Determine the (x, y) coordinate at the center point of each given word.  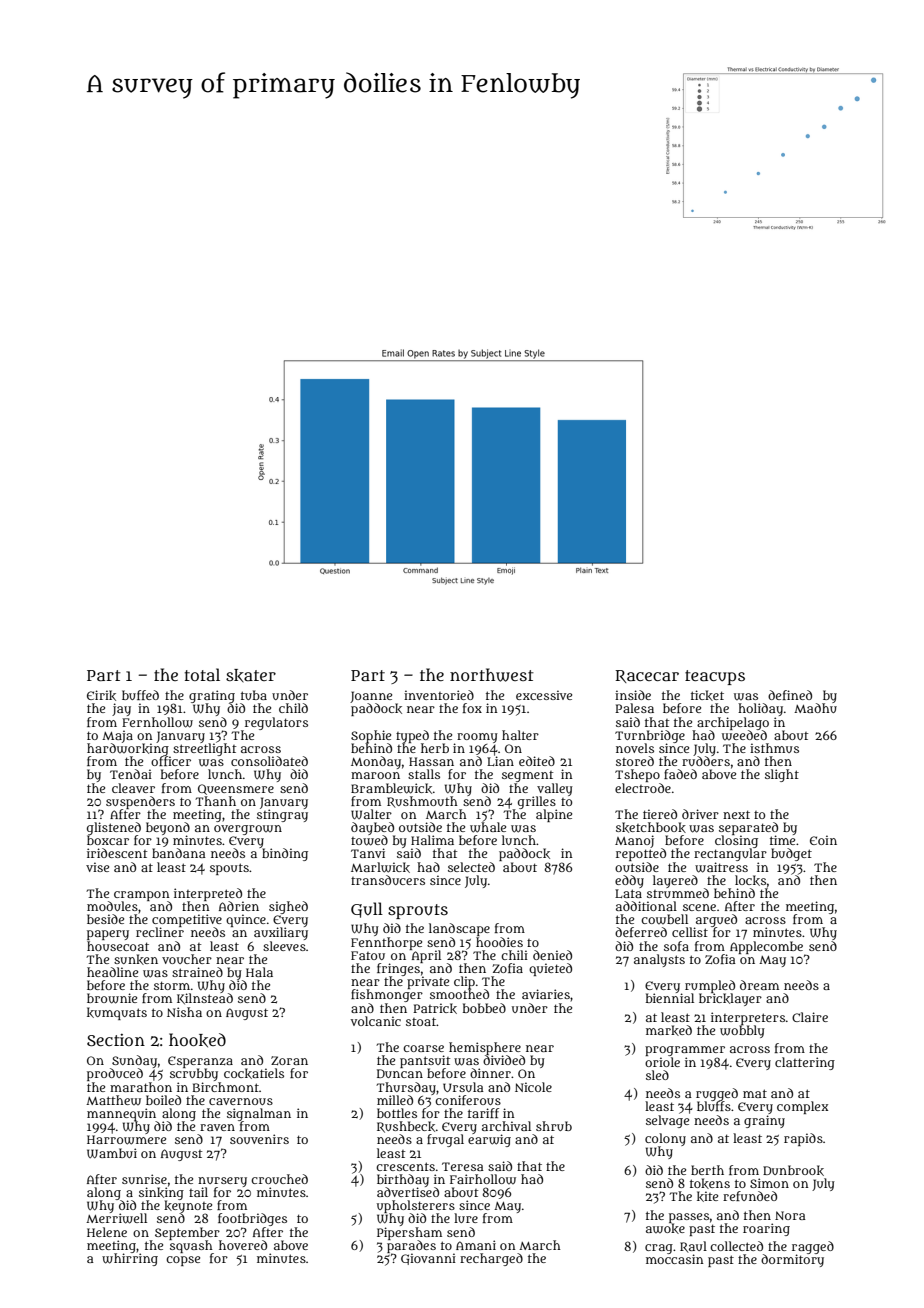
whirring (130, 1259)
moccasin (675, 1259)
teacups (715, 677)
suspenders (140, 802)
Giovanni (428, 1259)
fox (472, 708)
